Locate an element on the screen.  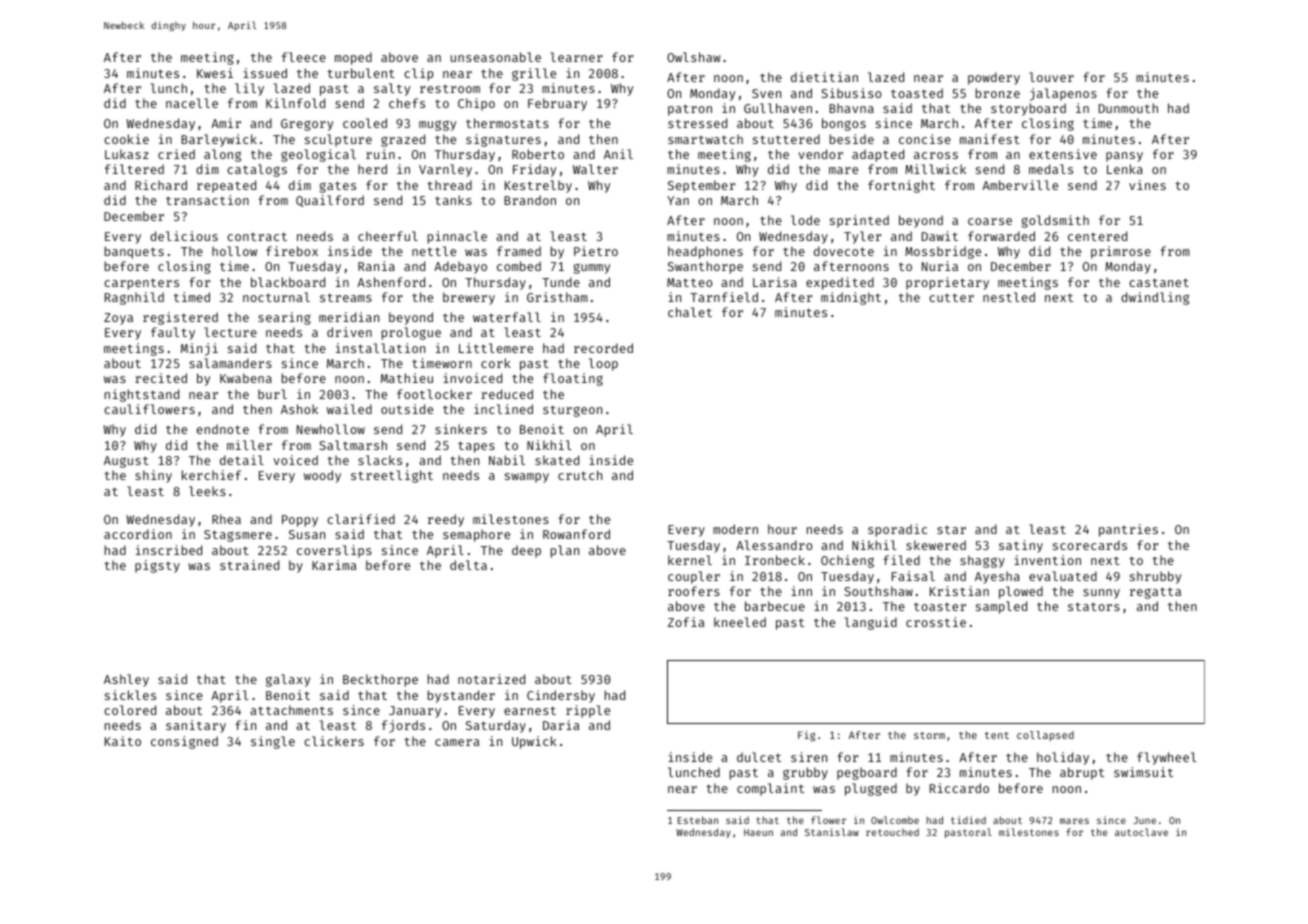
clickers is located at coordinates (334, 741).
